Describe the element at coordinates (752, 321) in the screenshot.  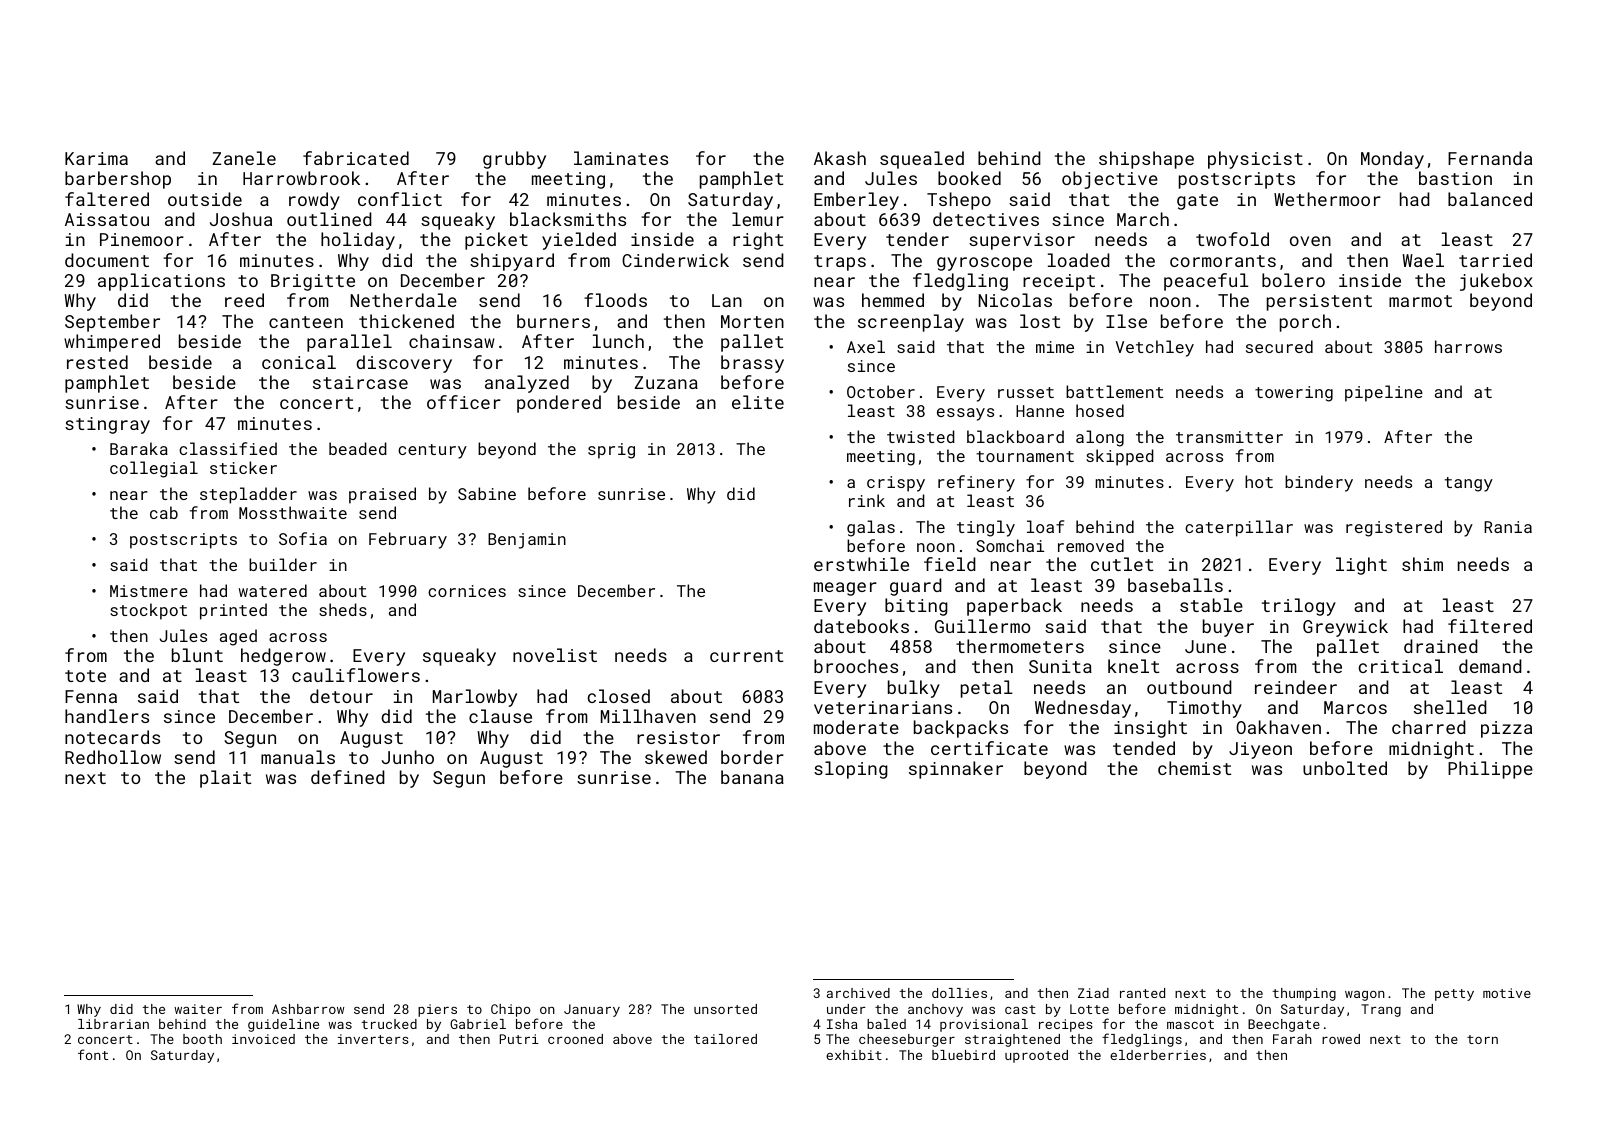
I see `Morten` at that location.
